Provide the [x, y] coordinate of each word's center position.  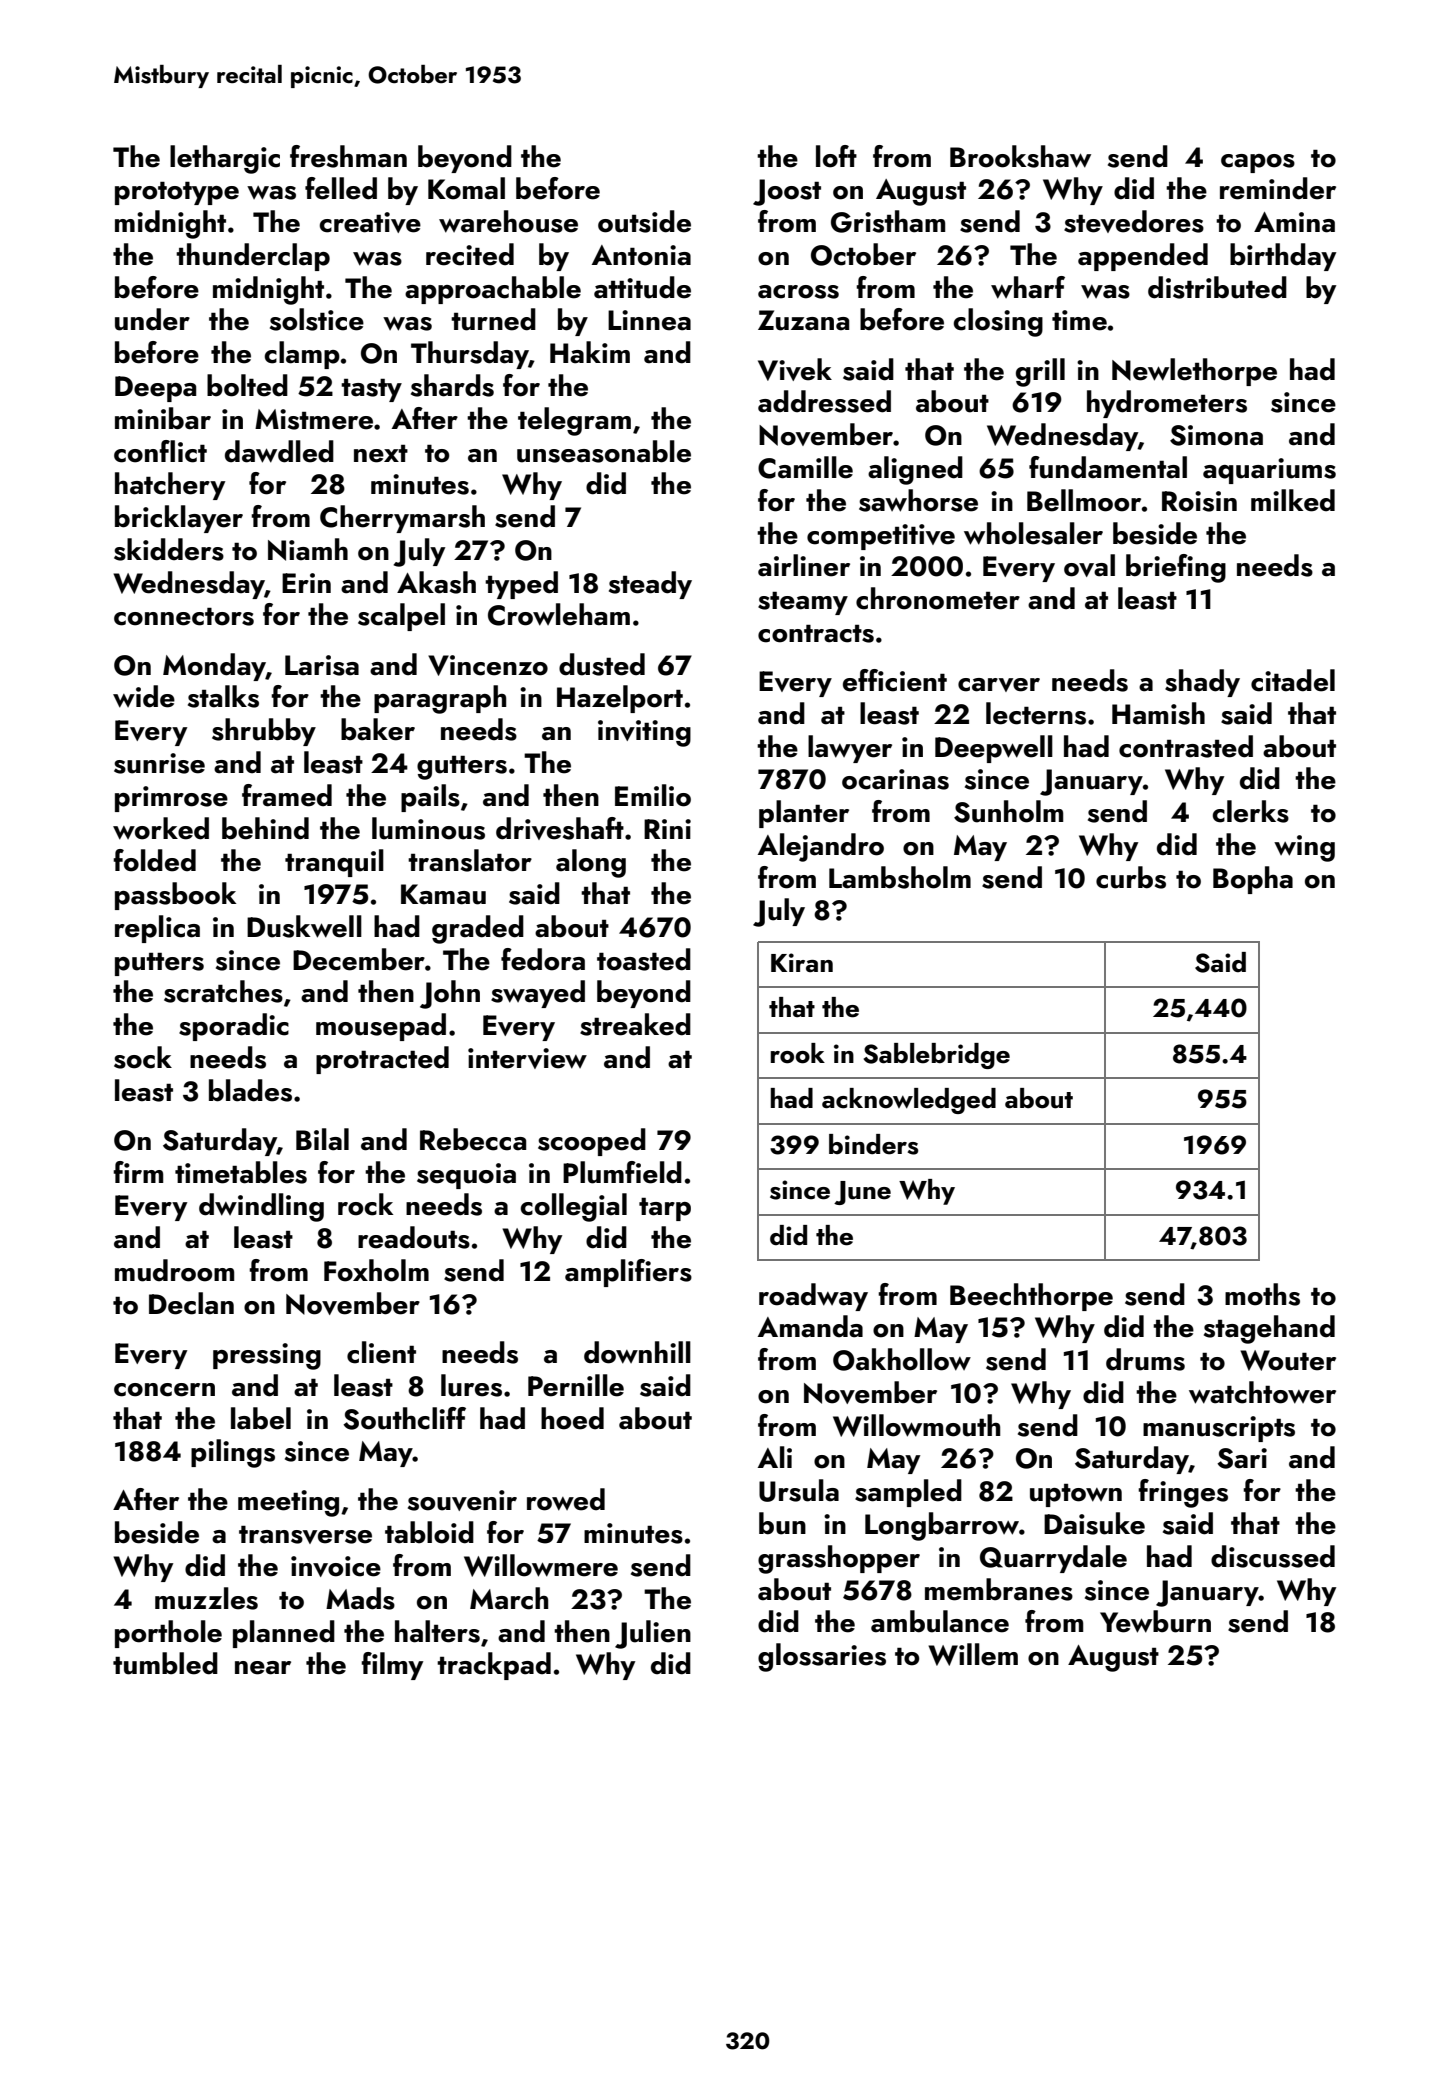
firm [138, 1172]
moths [1262, 1294]
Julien [653, 1634]
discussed [1273, 1556]
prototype [177, 193]
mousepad [381, 1027]
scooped [592, 1142]
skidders [169, 549]
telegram [574, 421]
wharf [1028, 287]
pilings [233, 1453]
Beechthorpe [1031, 1297]
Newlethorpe [1194, 372]
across [798, 292]
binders [873, 1144]
